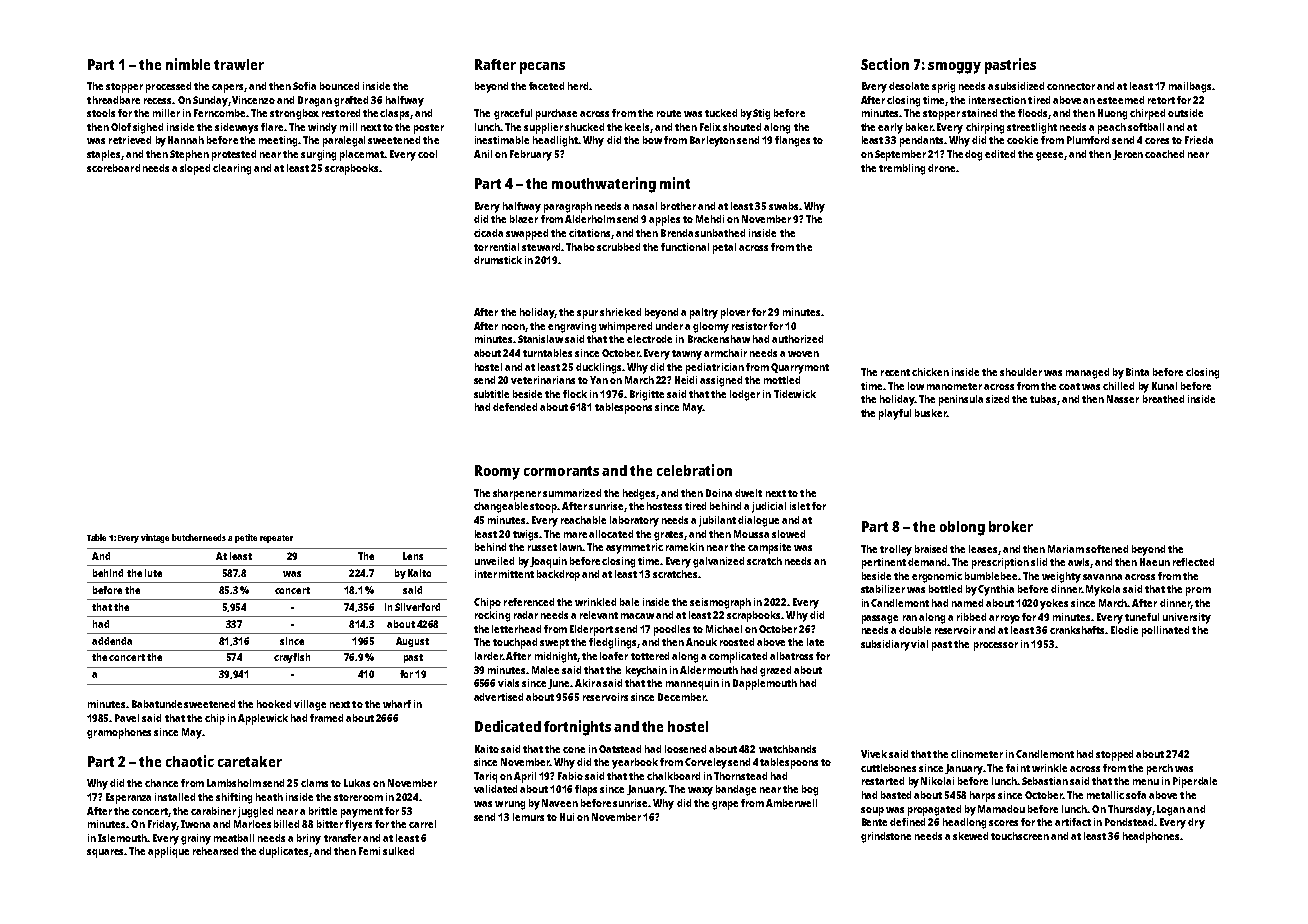 The width and height of the document is (1308, 924). What do you see at coordinates (239, 64) in the document?
I see `trawler` at bounding box center [239, 64].
